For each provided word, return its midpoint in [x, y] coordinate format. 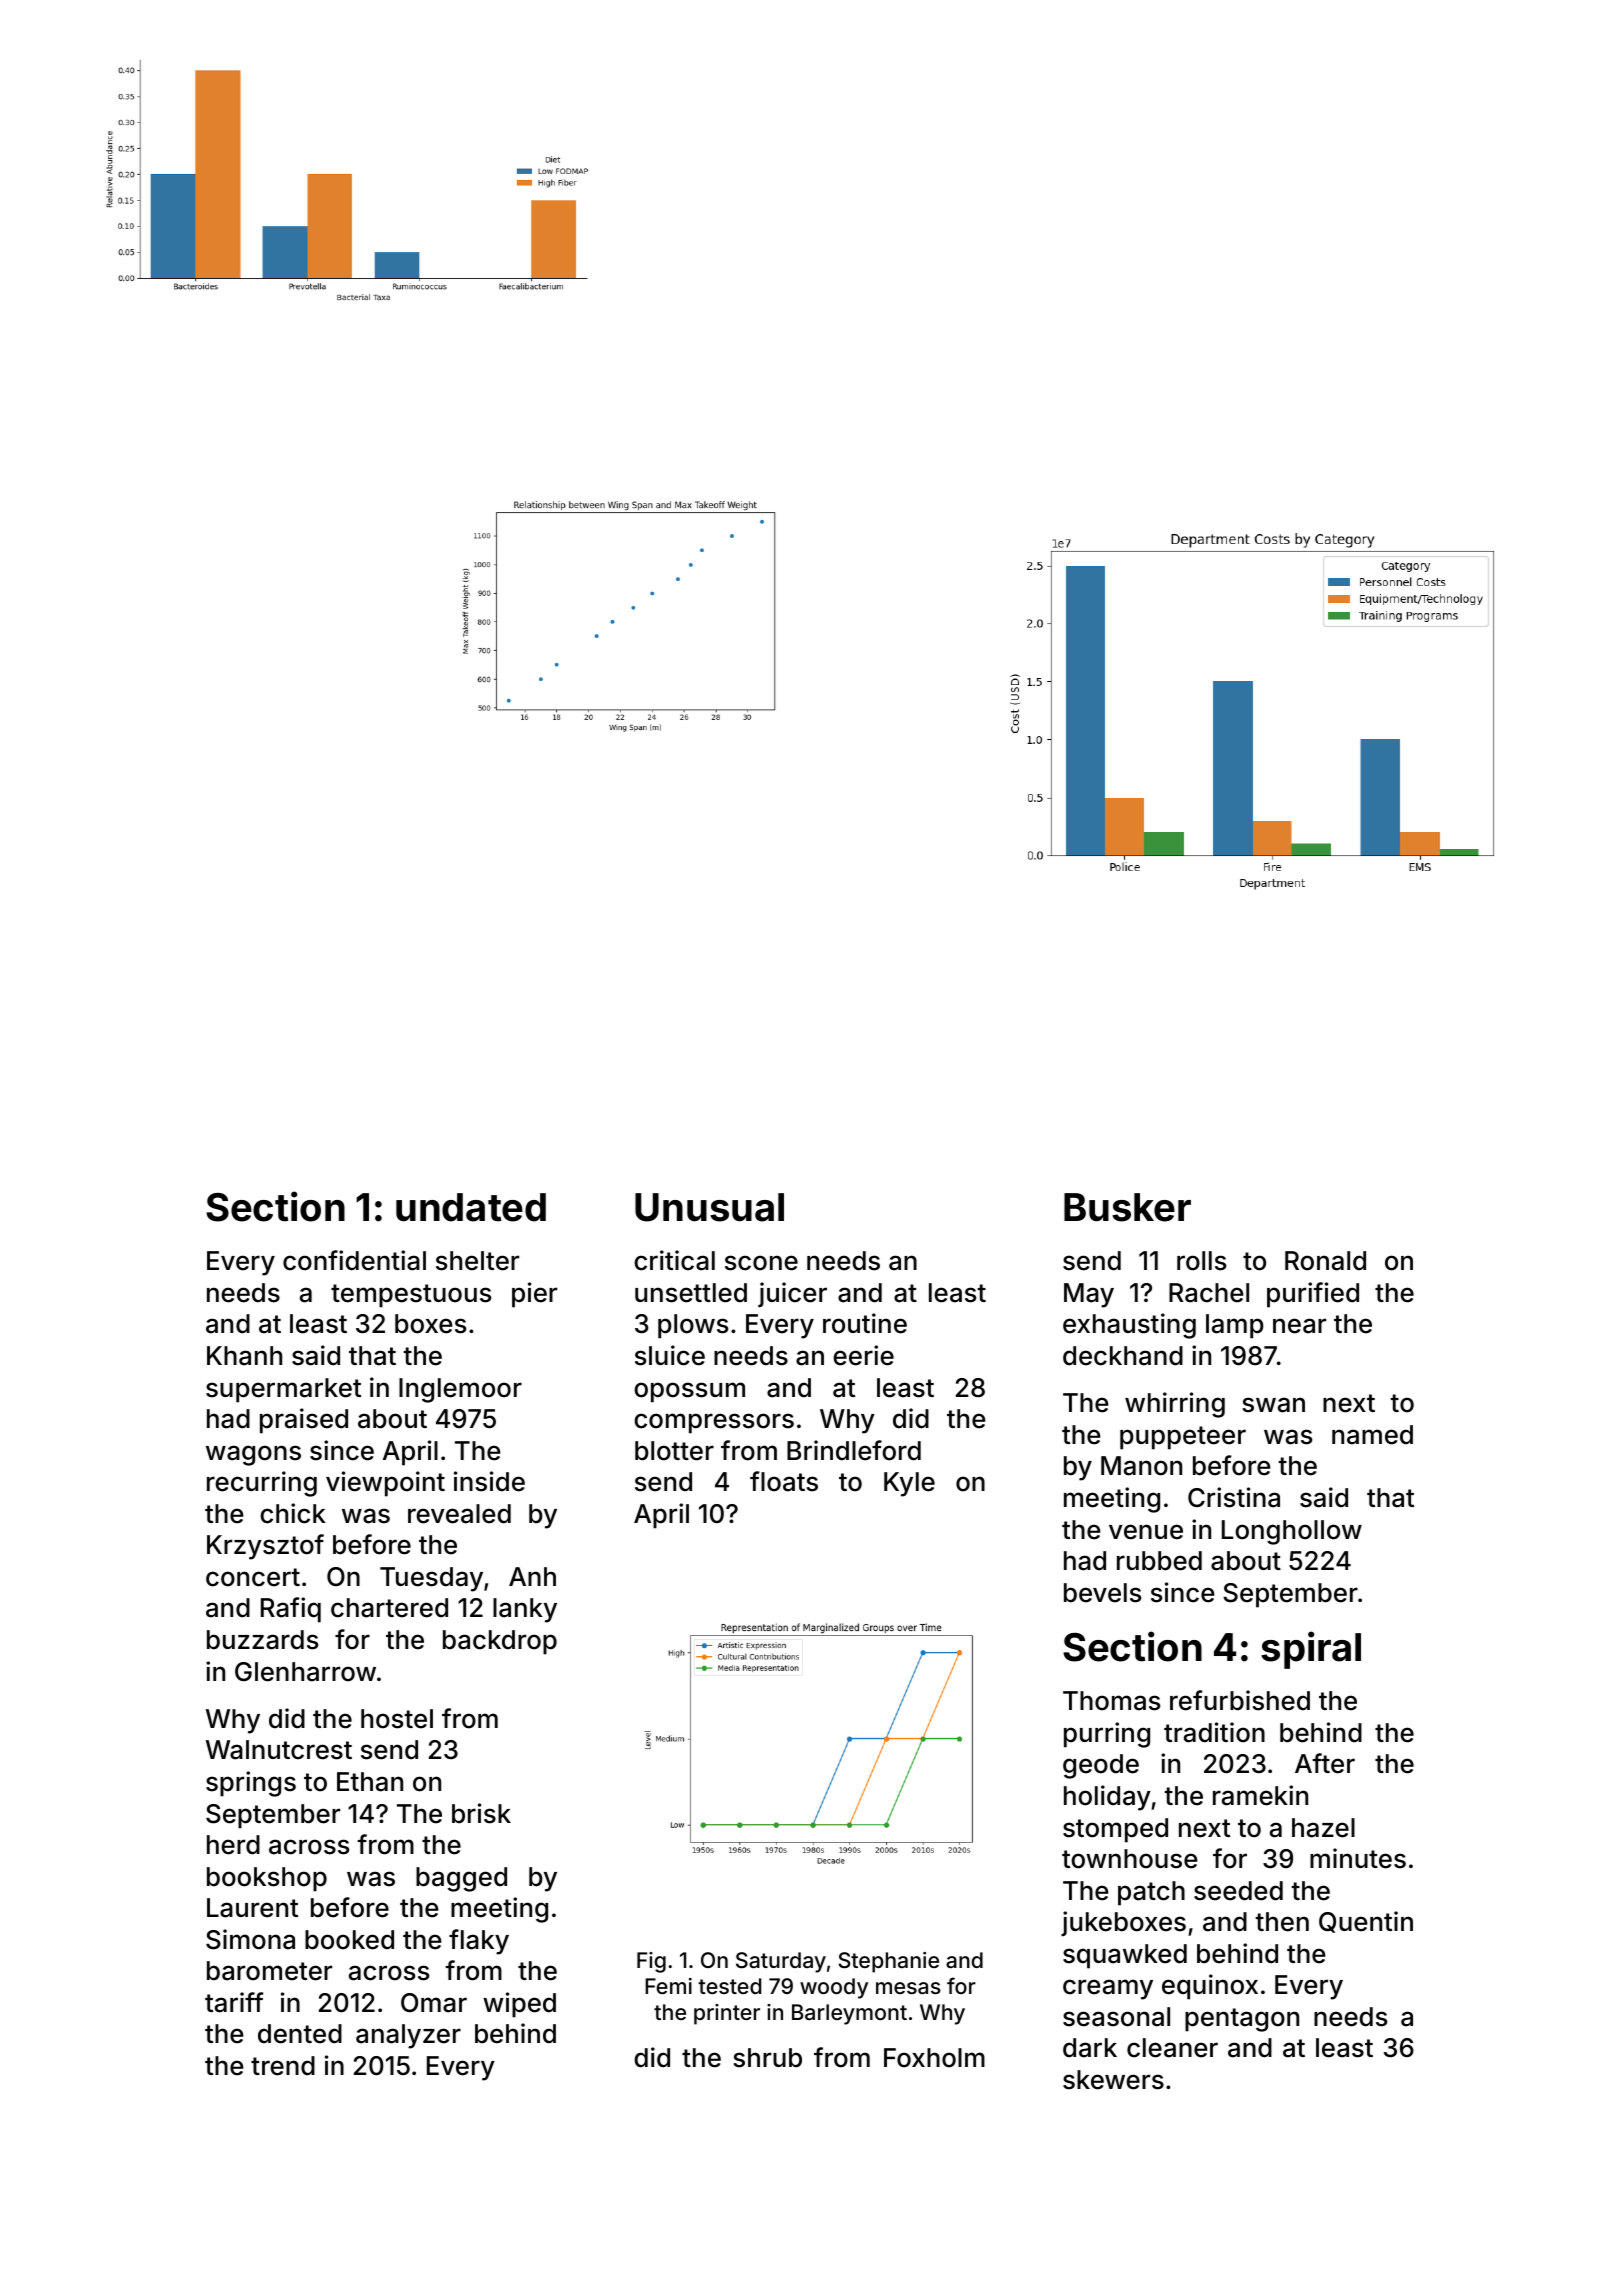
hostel [397, 1719]
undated [471, 1207]
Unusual [709, 1207]
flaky [479, 1942]
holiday [1107, 1798]
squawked [1125, 1956]
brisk [481, 1813]
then [1282, 1922]
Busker [1127, 1207]
